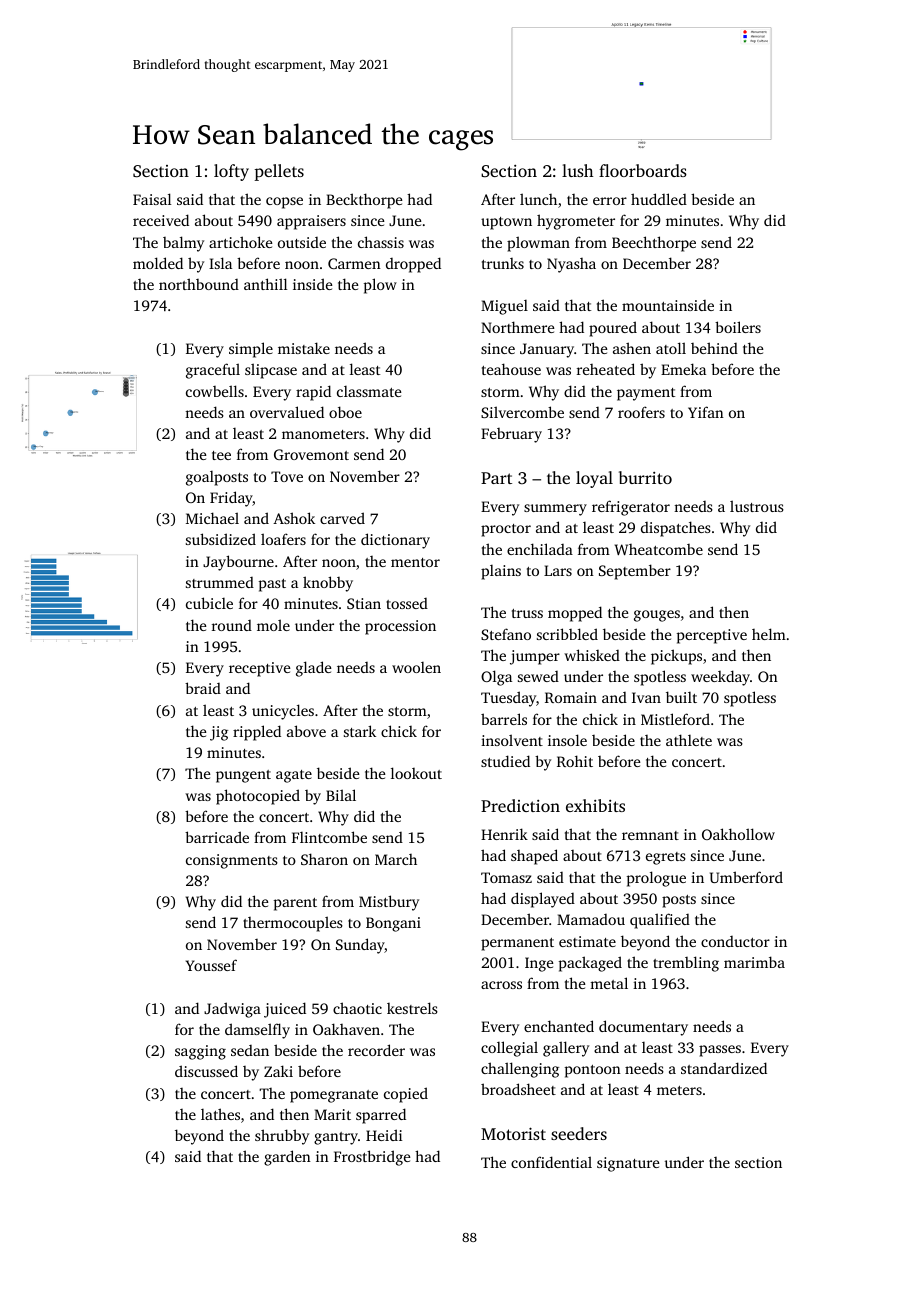  What do you see at coordinates (221, 455) in the image?
I see `tee` at bounding box center [221, 455].
